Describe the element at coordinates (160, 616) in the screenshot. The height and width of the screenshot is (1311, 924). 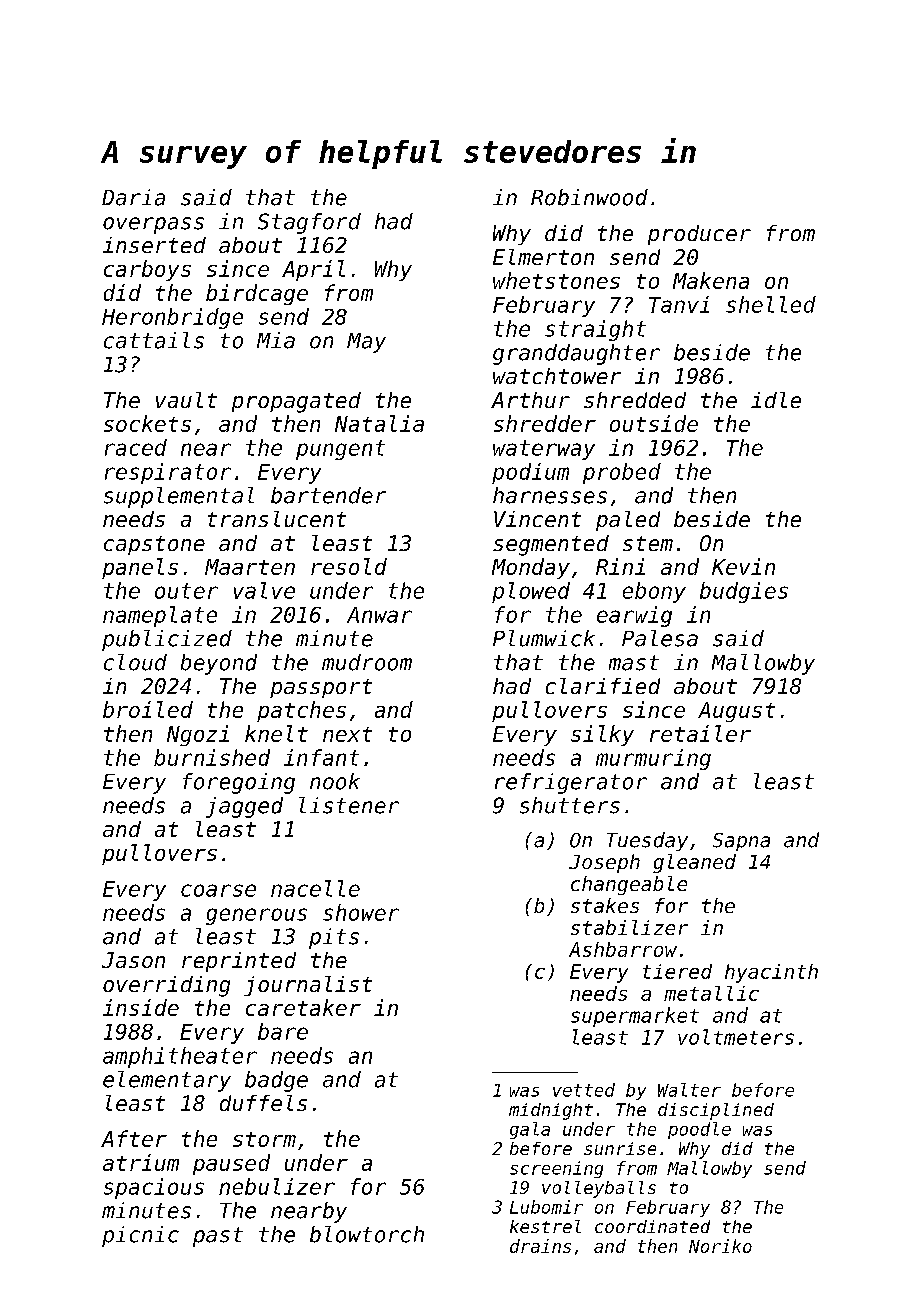
I see `nameplate` at that location.
